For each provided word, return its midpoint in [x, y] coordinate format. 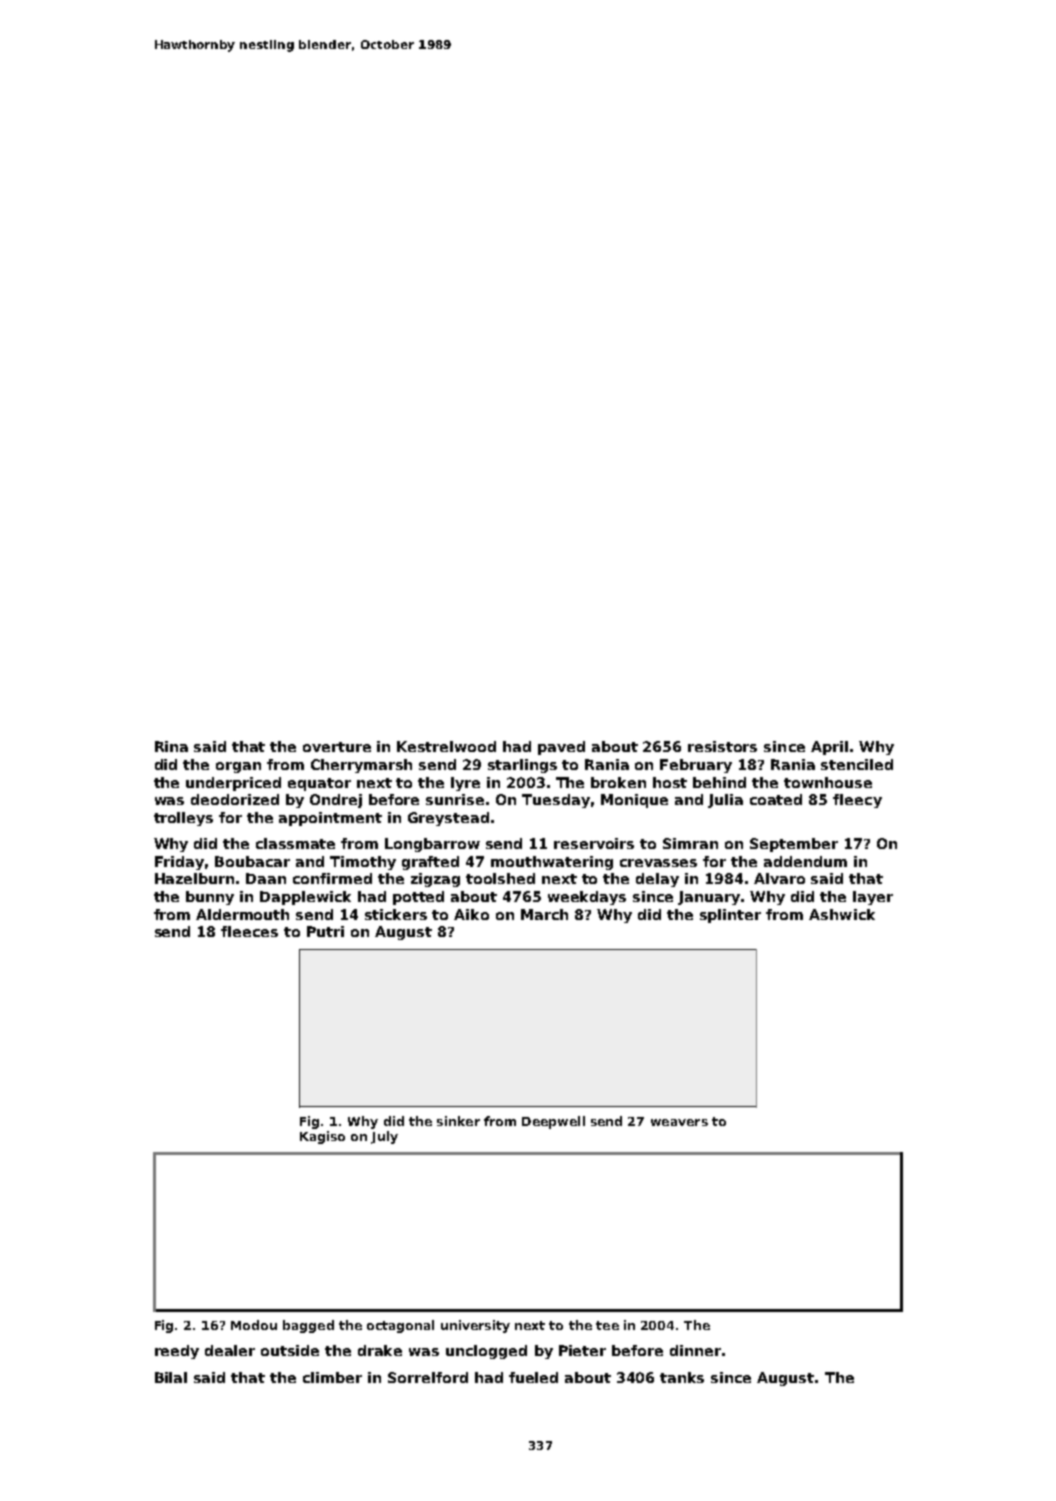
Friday [179, 863]
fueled [533, 1377]
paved [561, 748]
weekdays [587, 898]
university [475, 1326]
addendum [805, 861]
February [696, 766]
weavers [679, 1122]
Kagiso [322, 1137]
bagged [308, 1326]
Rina [171, 746]
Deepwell [553, 1122]
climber [332, 1377]
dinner [695, 1350]
